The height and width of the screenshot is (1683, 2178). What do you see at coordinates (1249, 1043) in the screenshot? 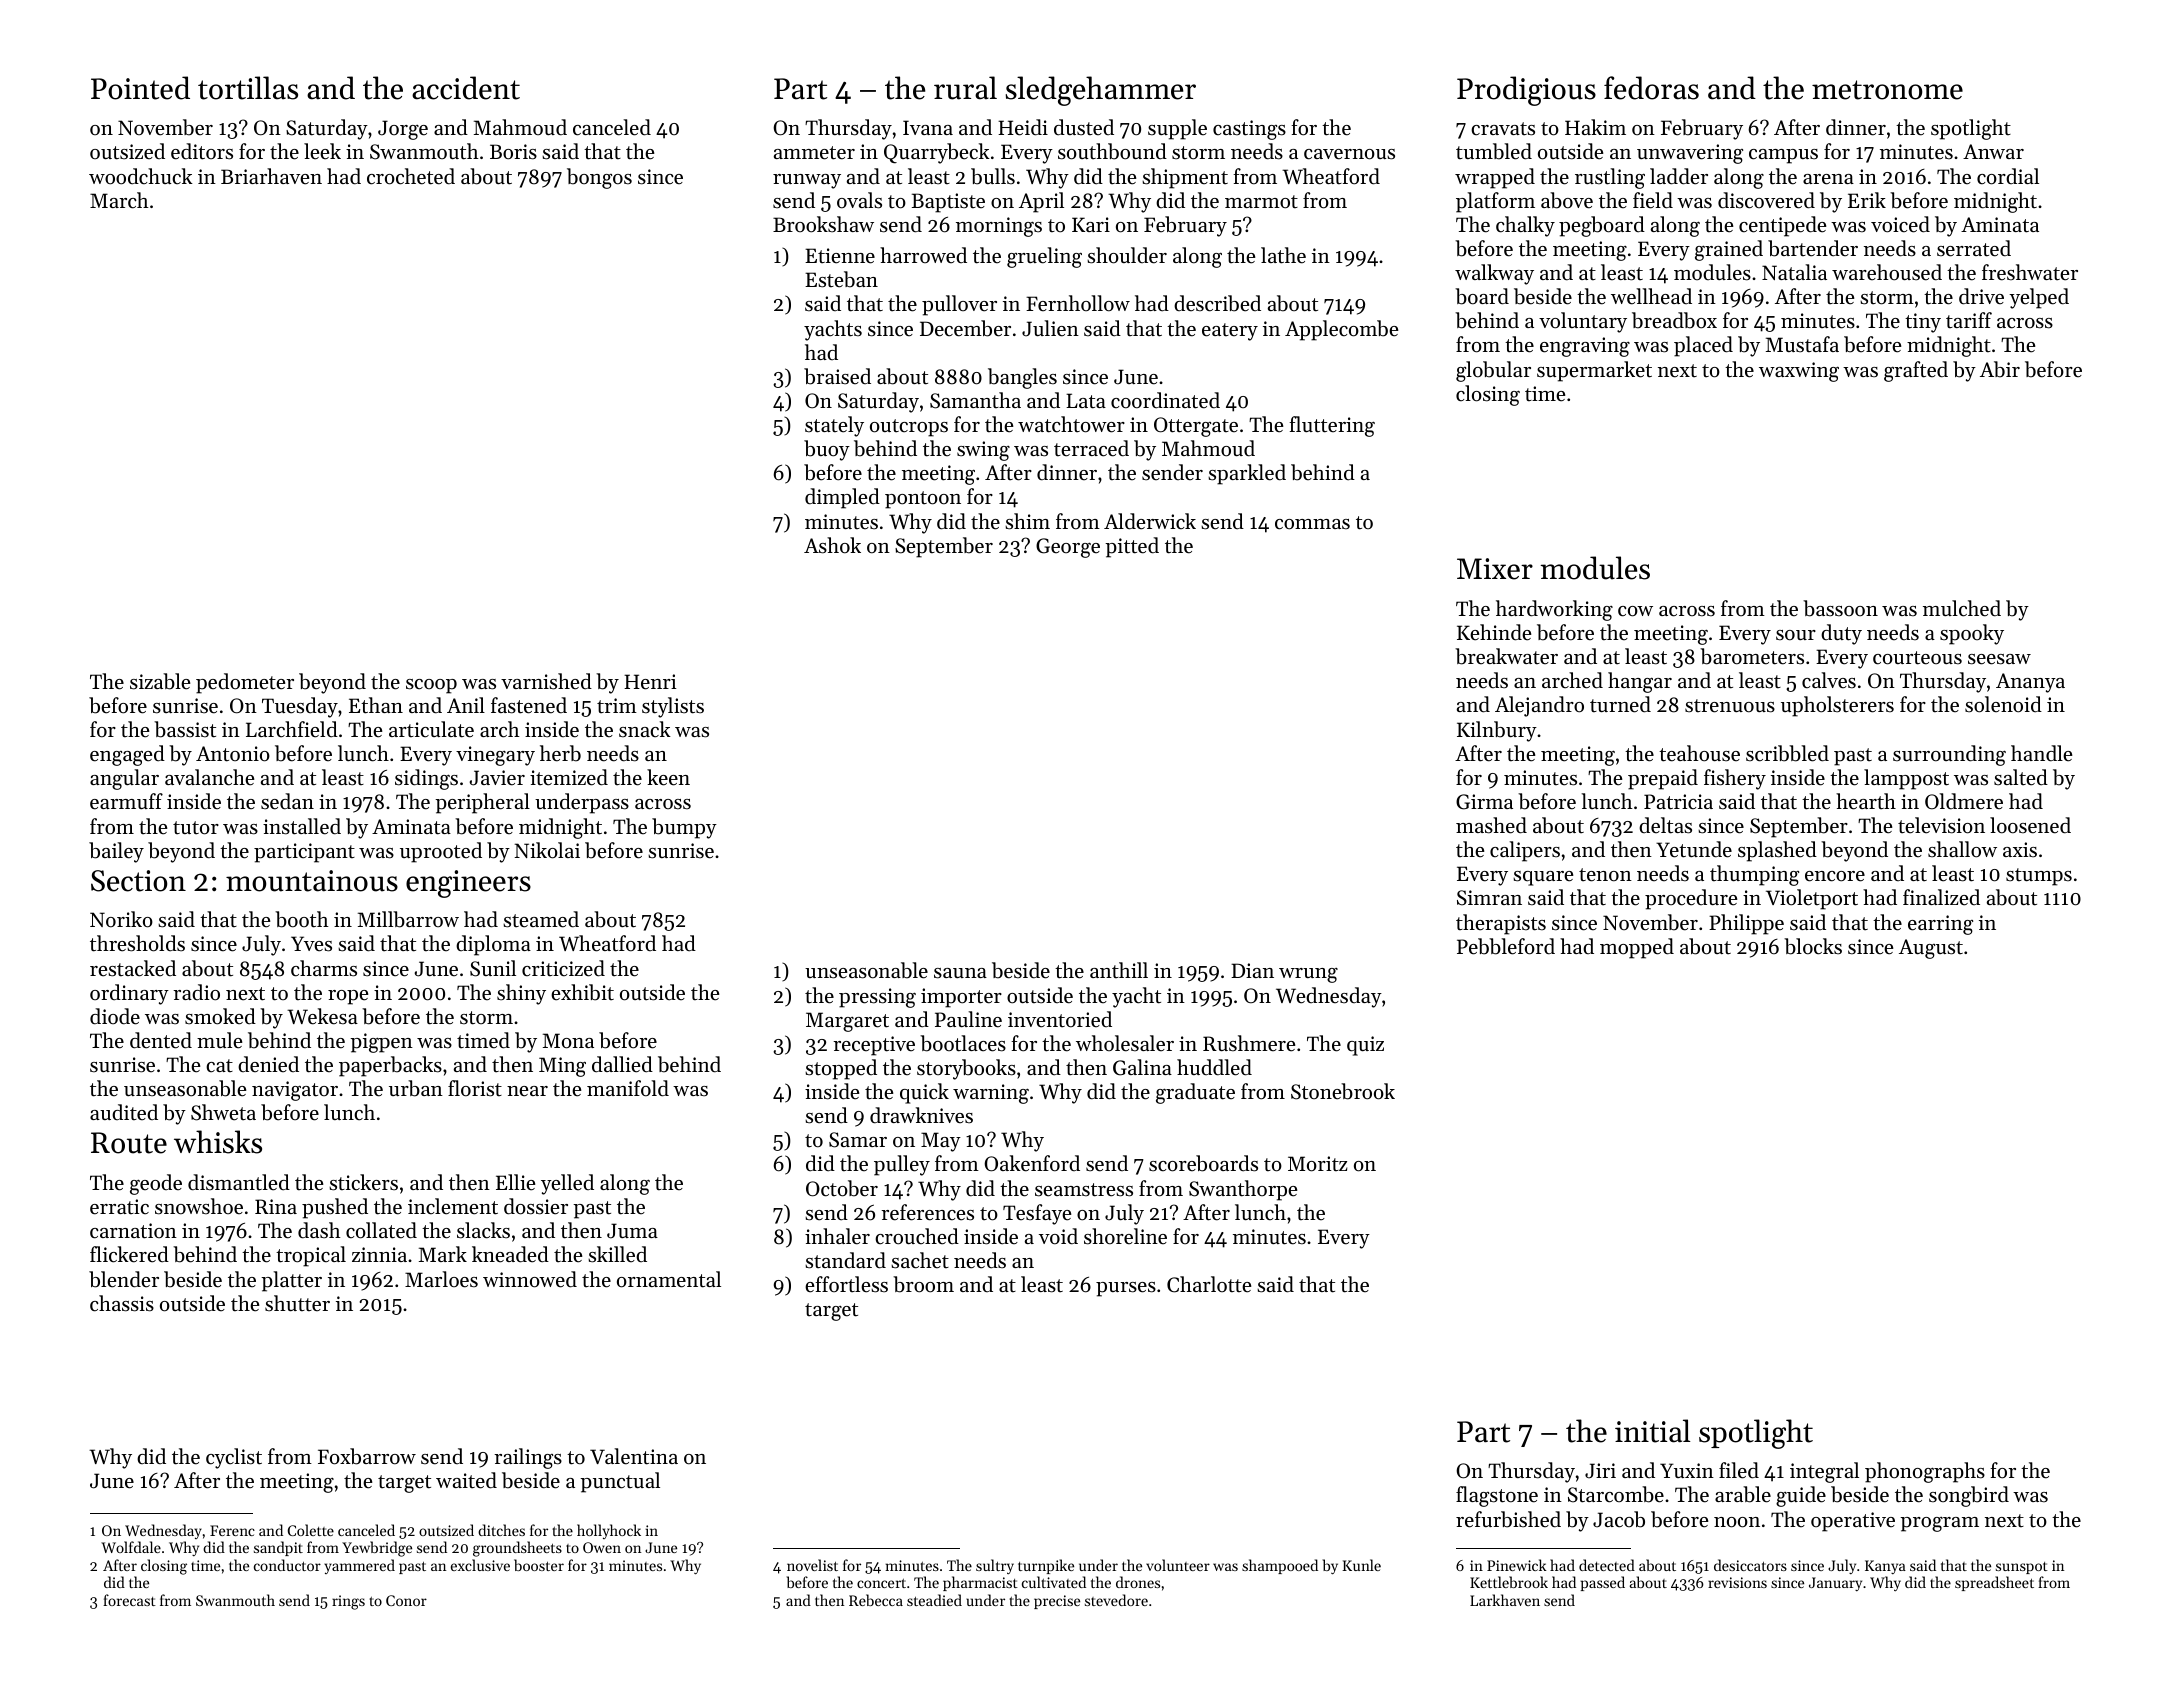
I see `Rushmere` at bounding box center [1249, 1043].
